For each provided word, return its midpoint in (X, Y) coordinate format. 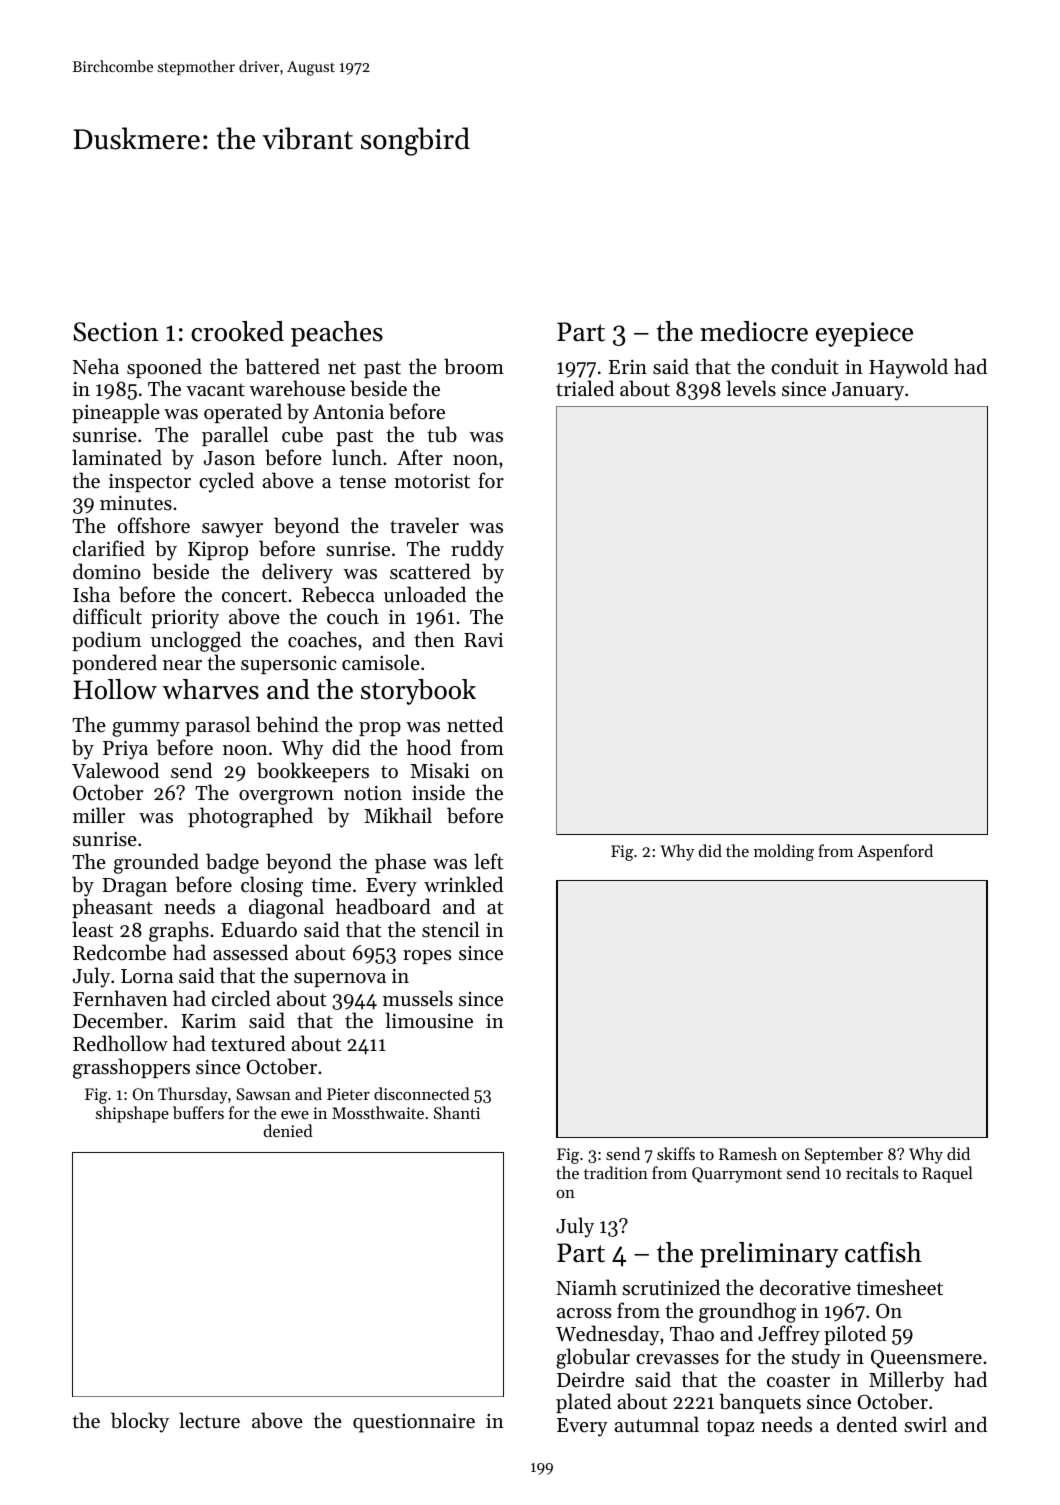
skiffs (676, 1153)
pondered (114, 664)
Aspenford (895, 852)
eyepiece (864, 334)
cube (302, 434)
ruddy (477, 550)
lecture (209, 1420)
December (118, 1020)
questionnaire (414, 1423)
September (844, 1155)
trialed (585, 388)
